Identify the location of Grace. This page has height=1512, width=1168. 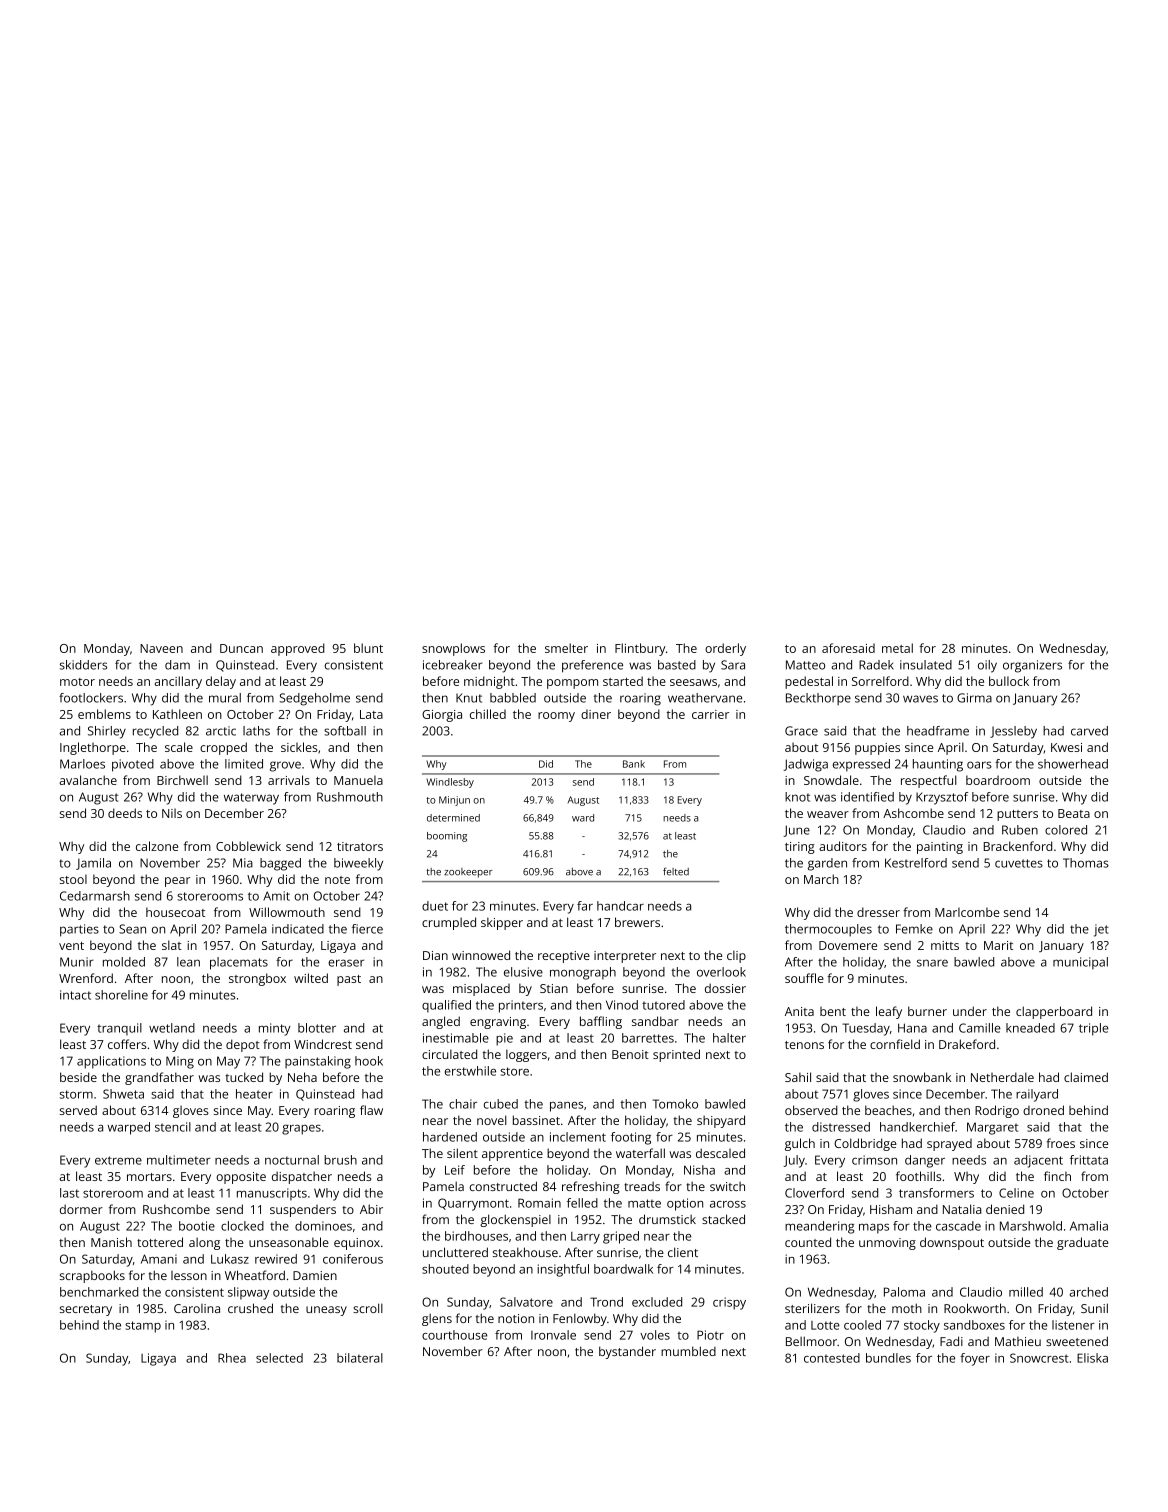
(801, 731).
